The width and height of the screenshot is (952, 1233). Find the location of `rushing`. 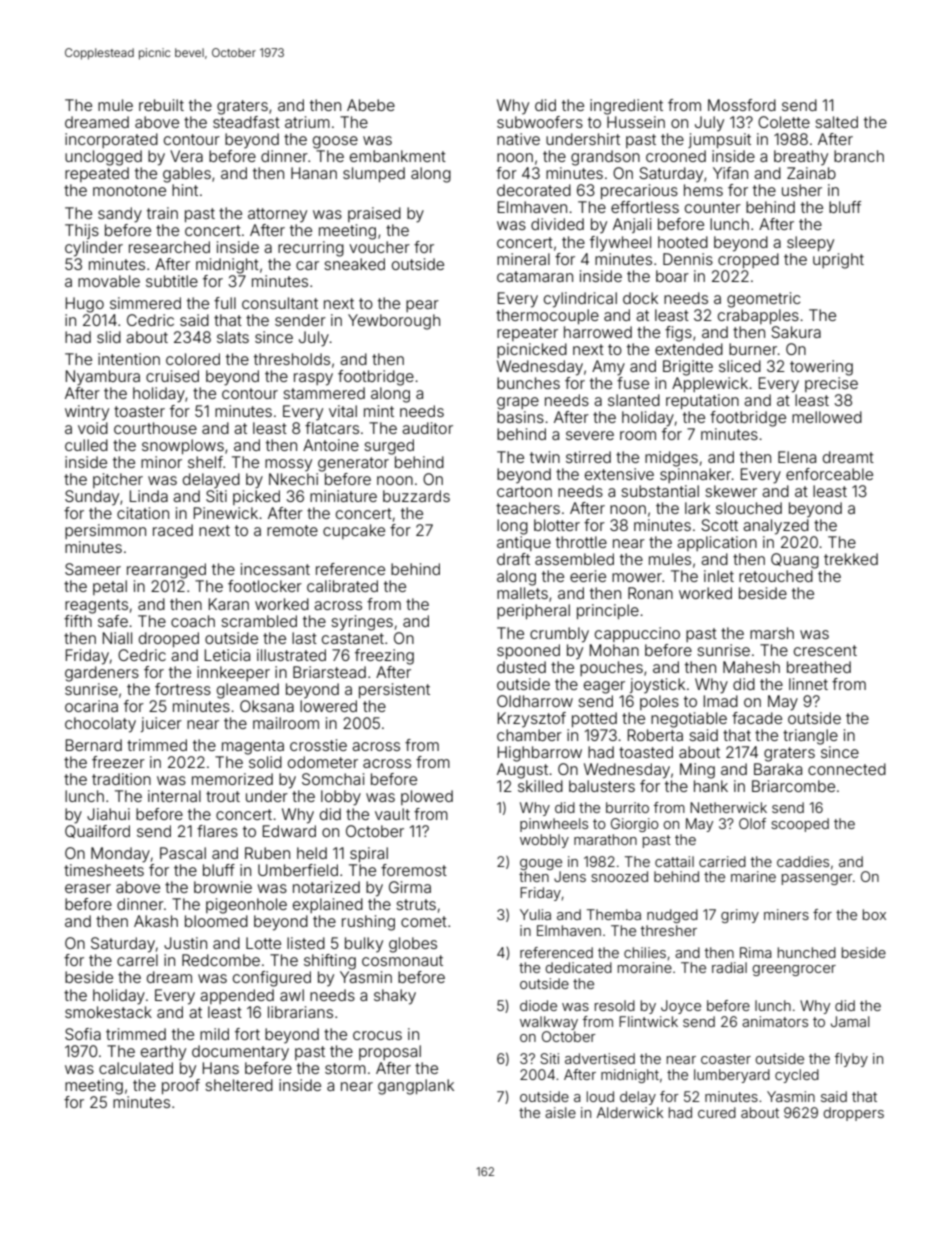

rushing is located at coordinates (368, 923).
